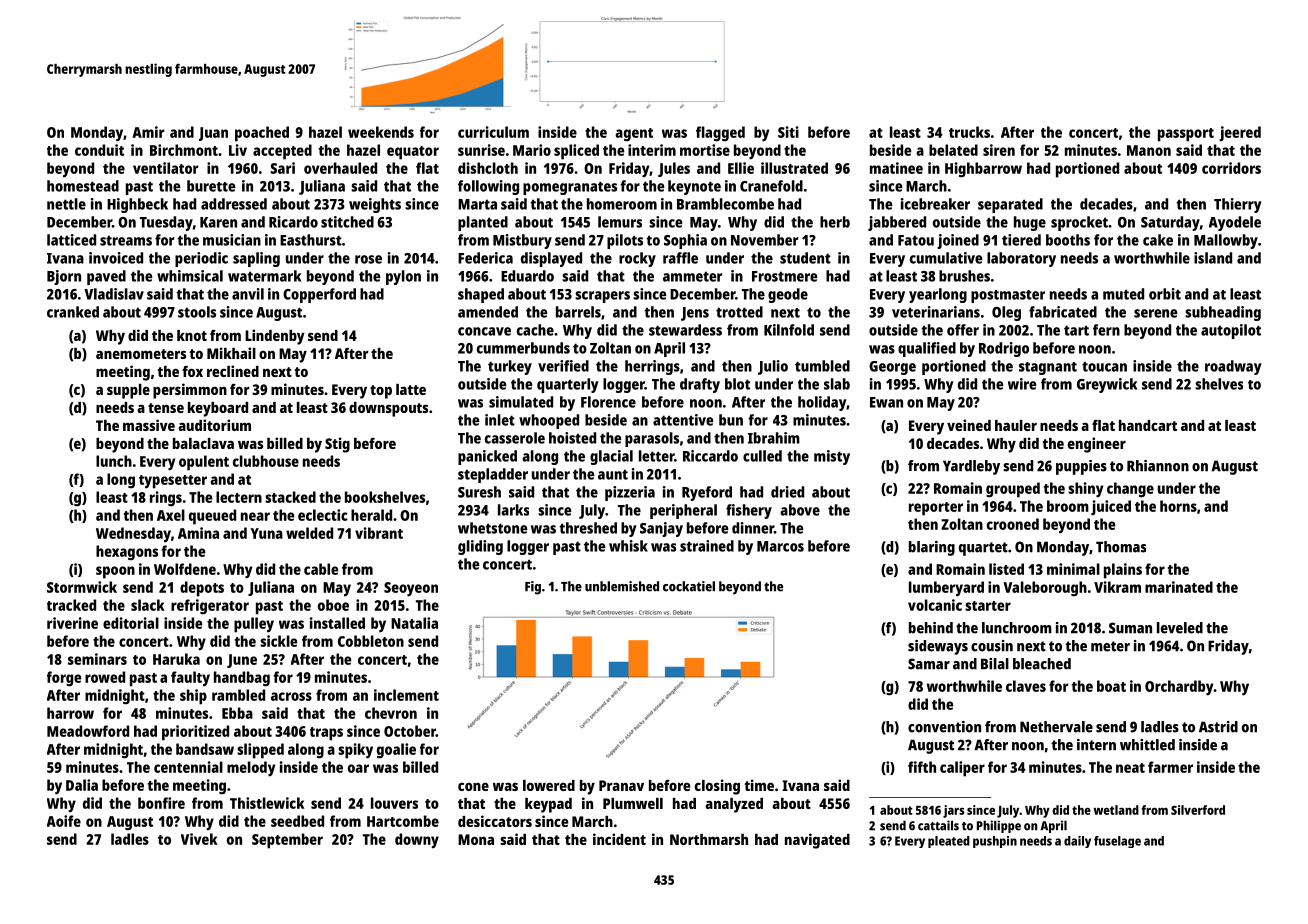 The image size is (1308, 924). Describe the element at coordinates (411, 389) in the page. I see `latte` at that location.
